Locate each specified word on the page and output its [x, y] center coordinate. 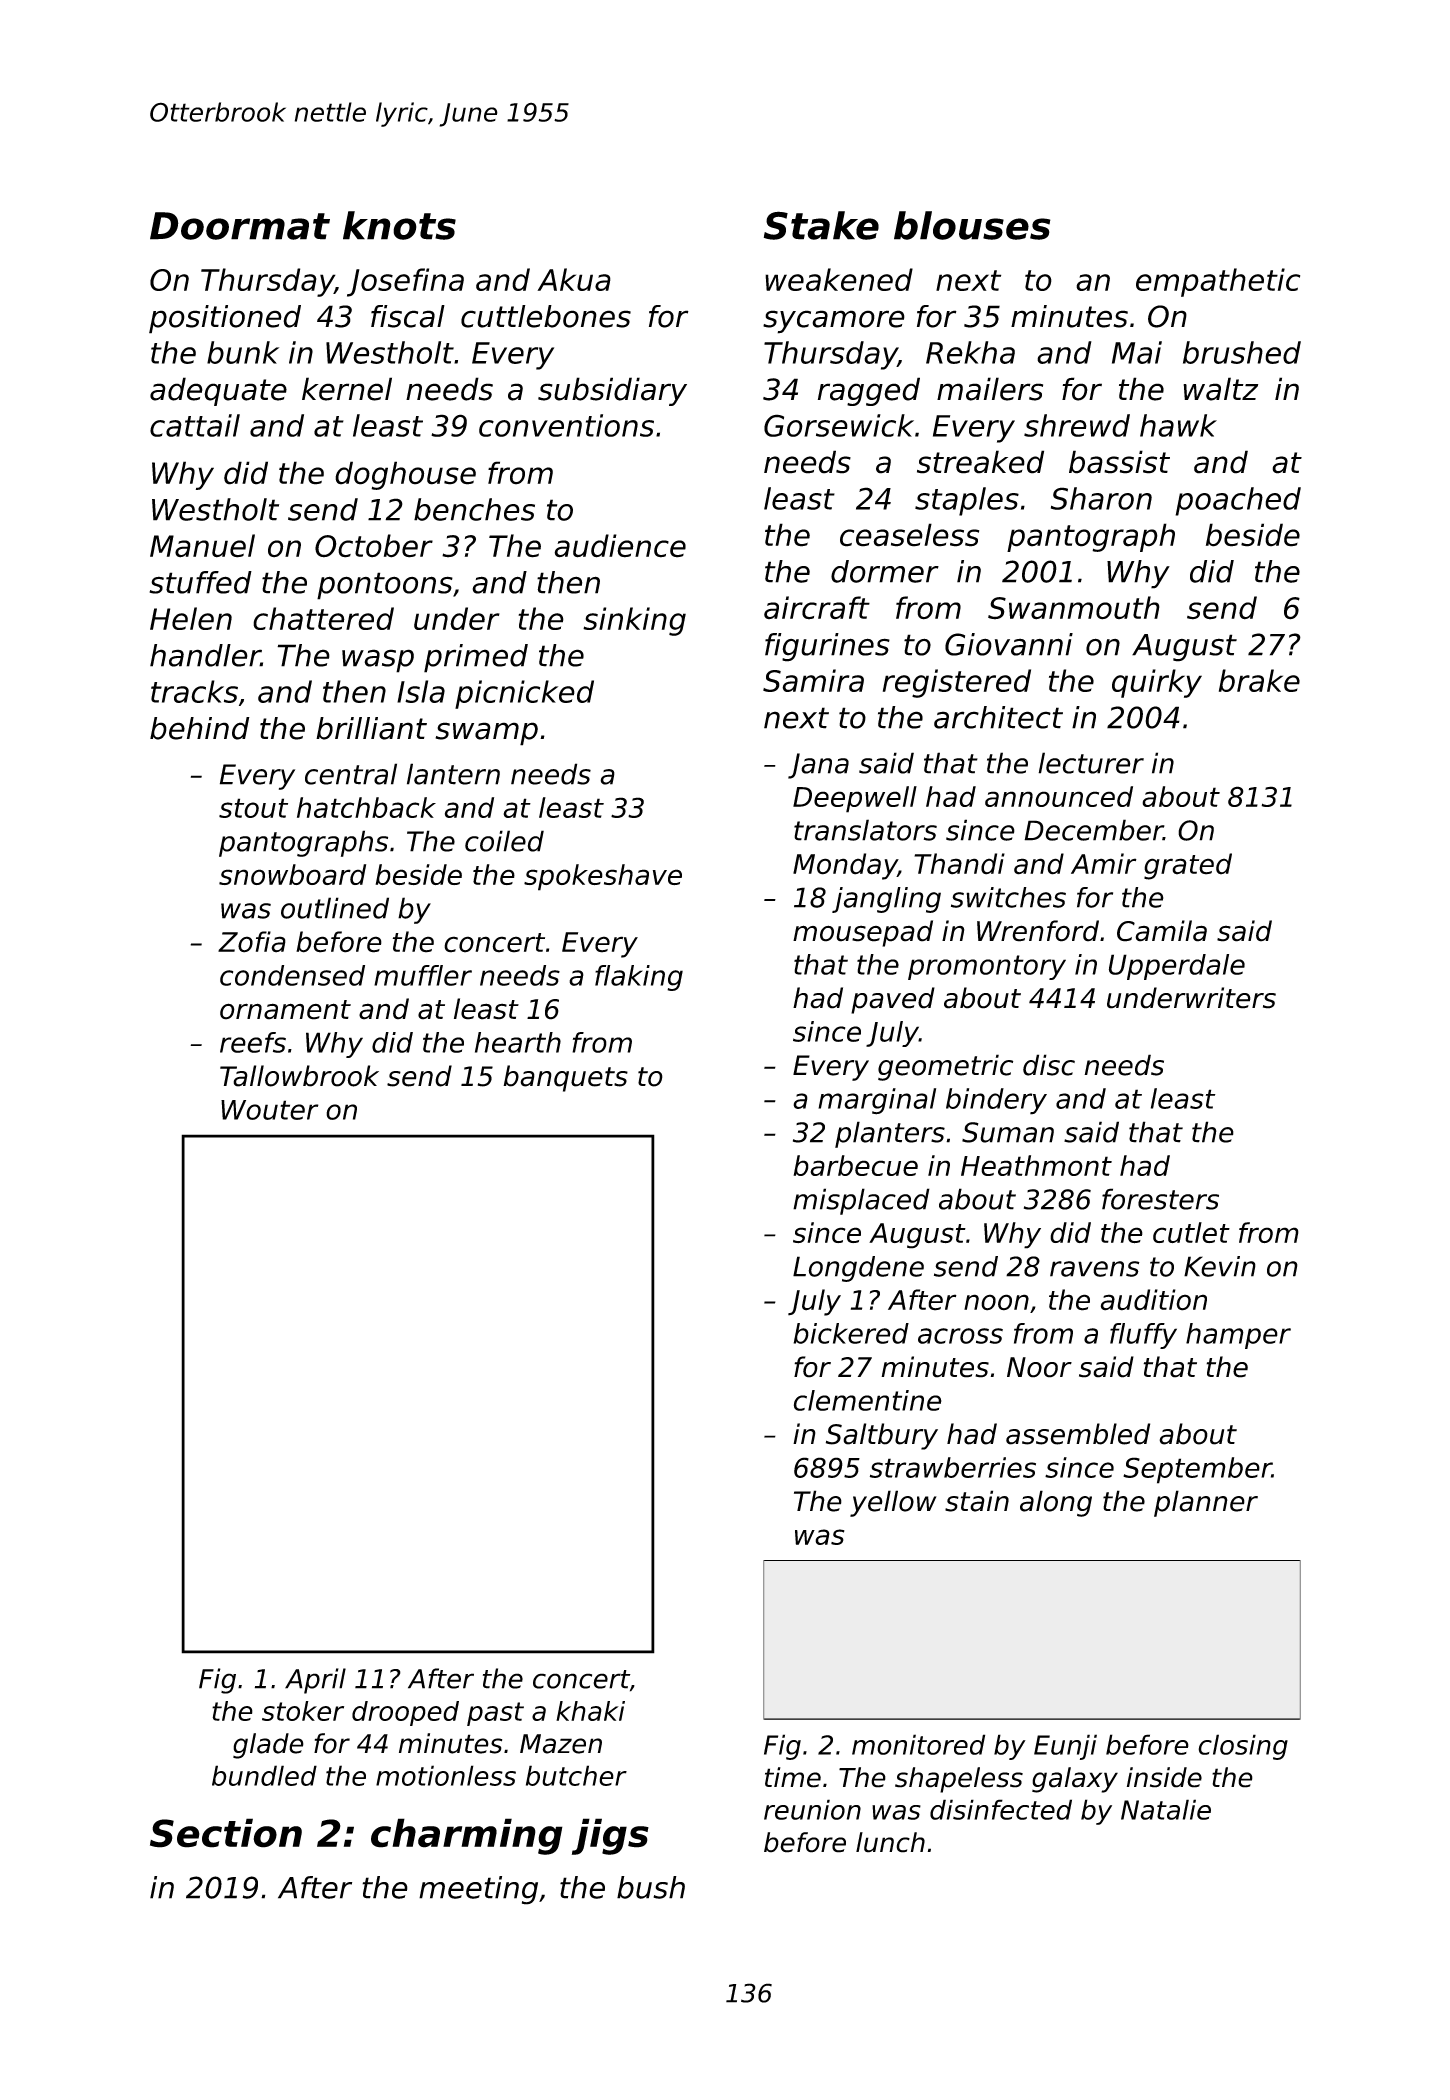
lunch [890, 1842]
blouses [972, 225]
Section [226, 1833]
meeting [478, 1890]
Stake [821, 225]
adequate [218, 391]
